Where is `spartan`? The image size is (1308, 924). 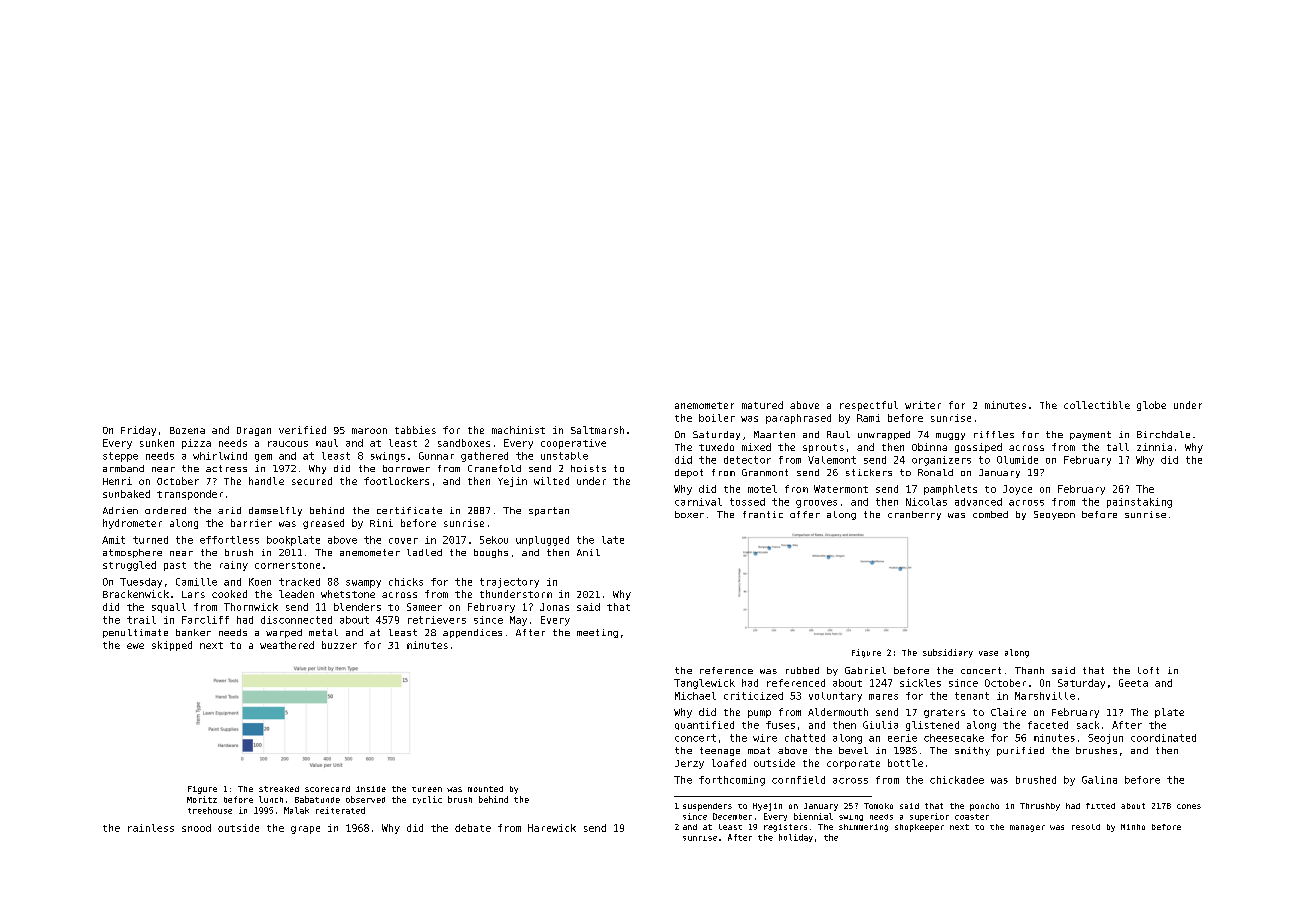
spartan is located at coordinates (549, 511).
